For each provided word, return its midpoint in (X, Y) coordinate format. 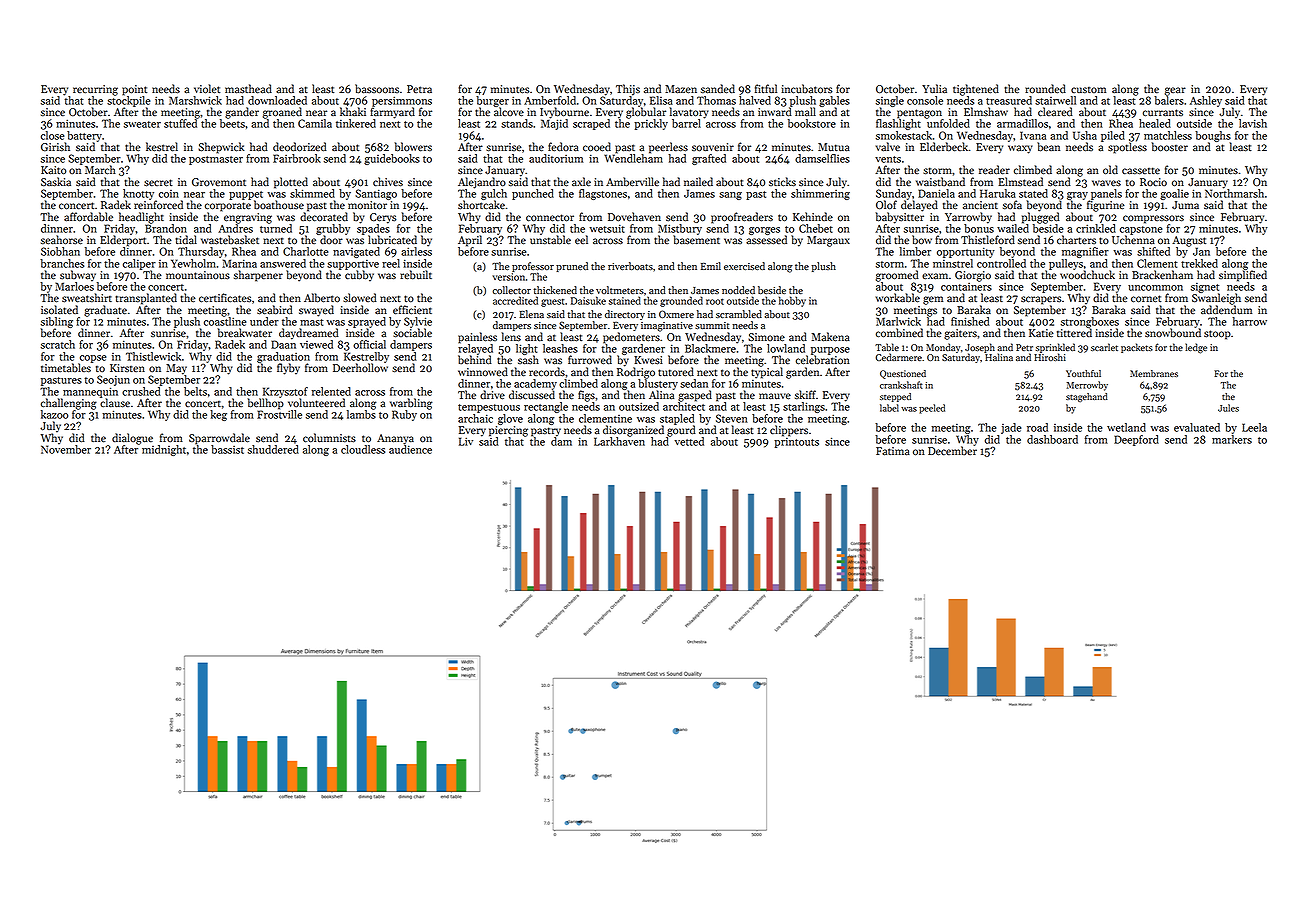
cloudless (363, 449)
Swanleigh (1216, 299)
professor (533, 267)
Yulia (934, 88)
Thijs (628, 90)
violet (207, 89)
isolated (59, 310)
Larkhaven (619, 441)
